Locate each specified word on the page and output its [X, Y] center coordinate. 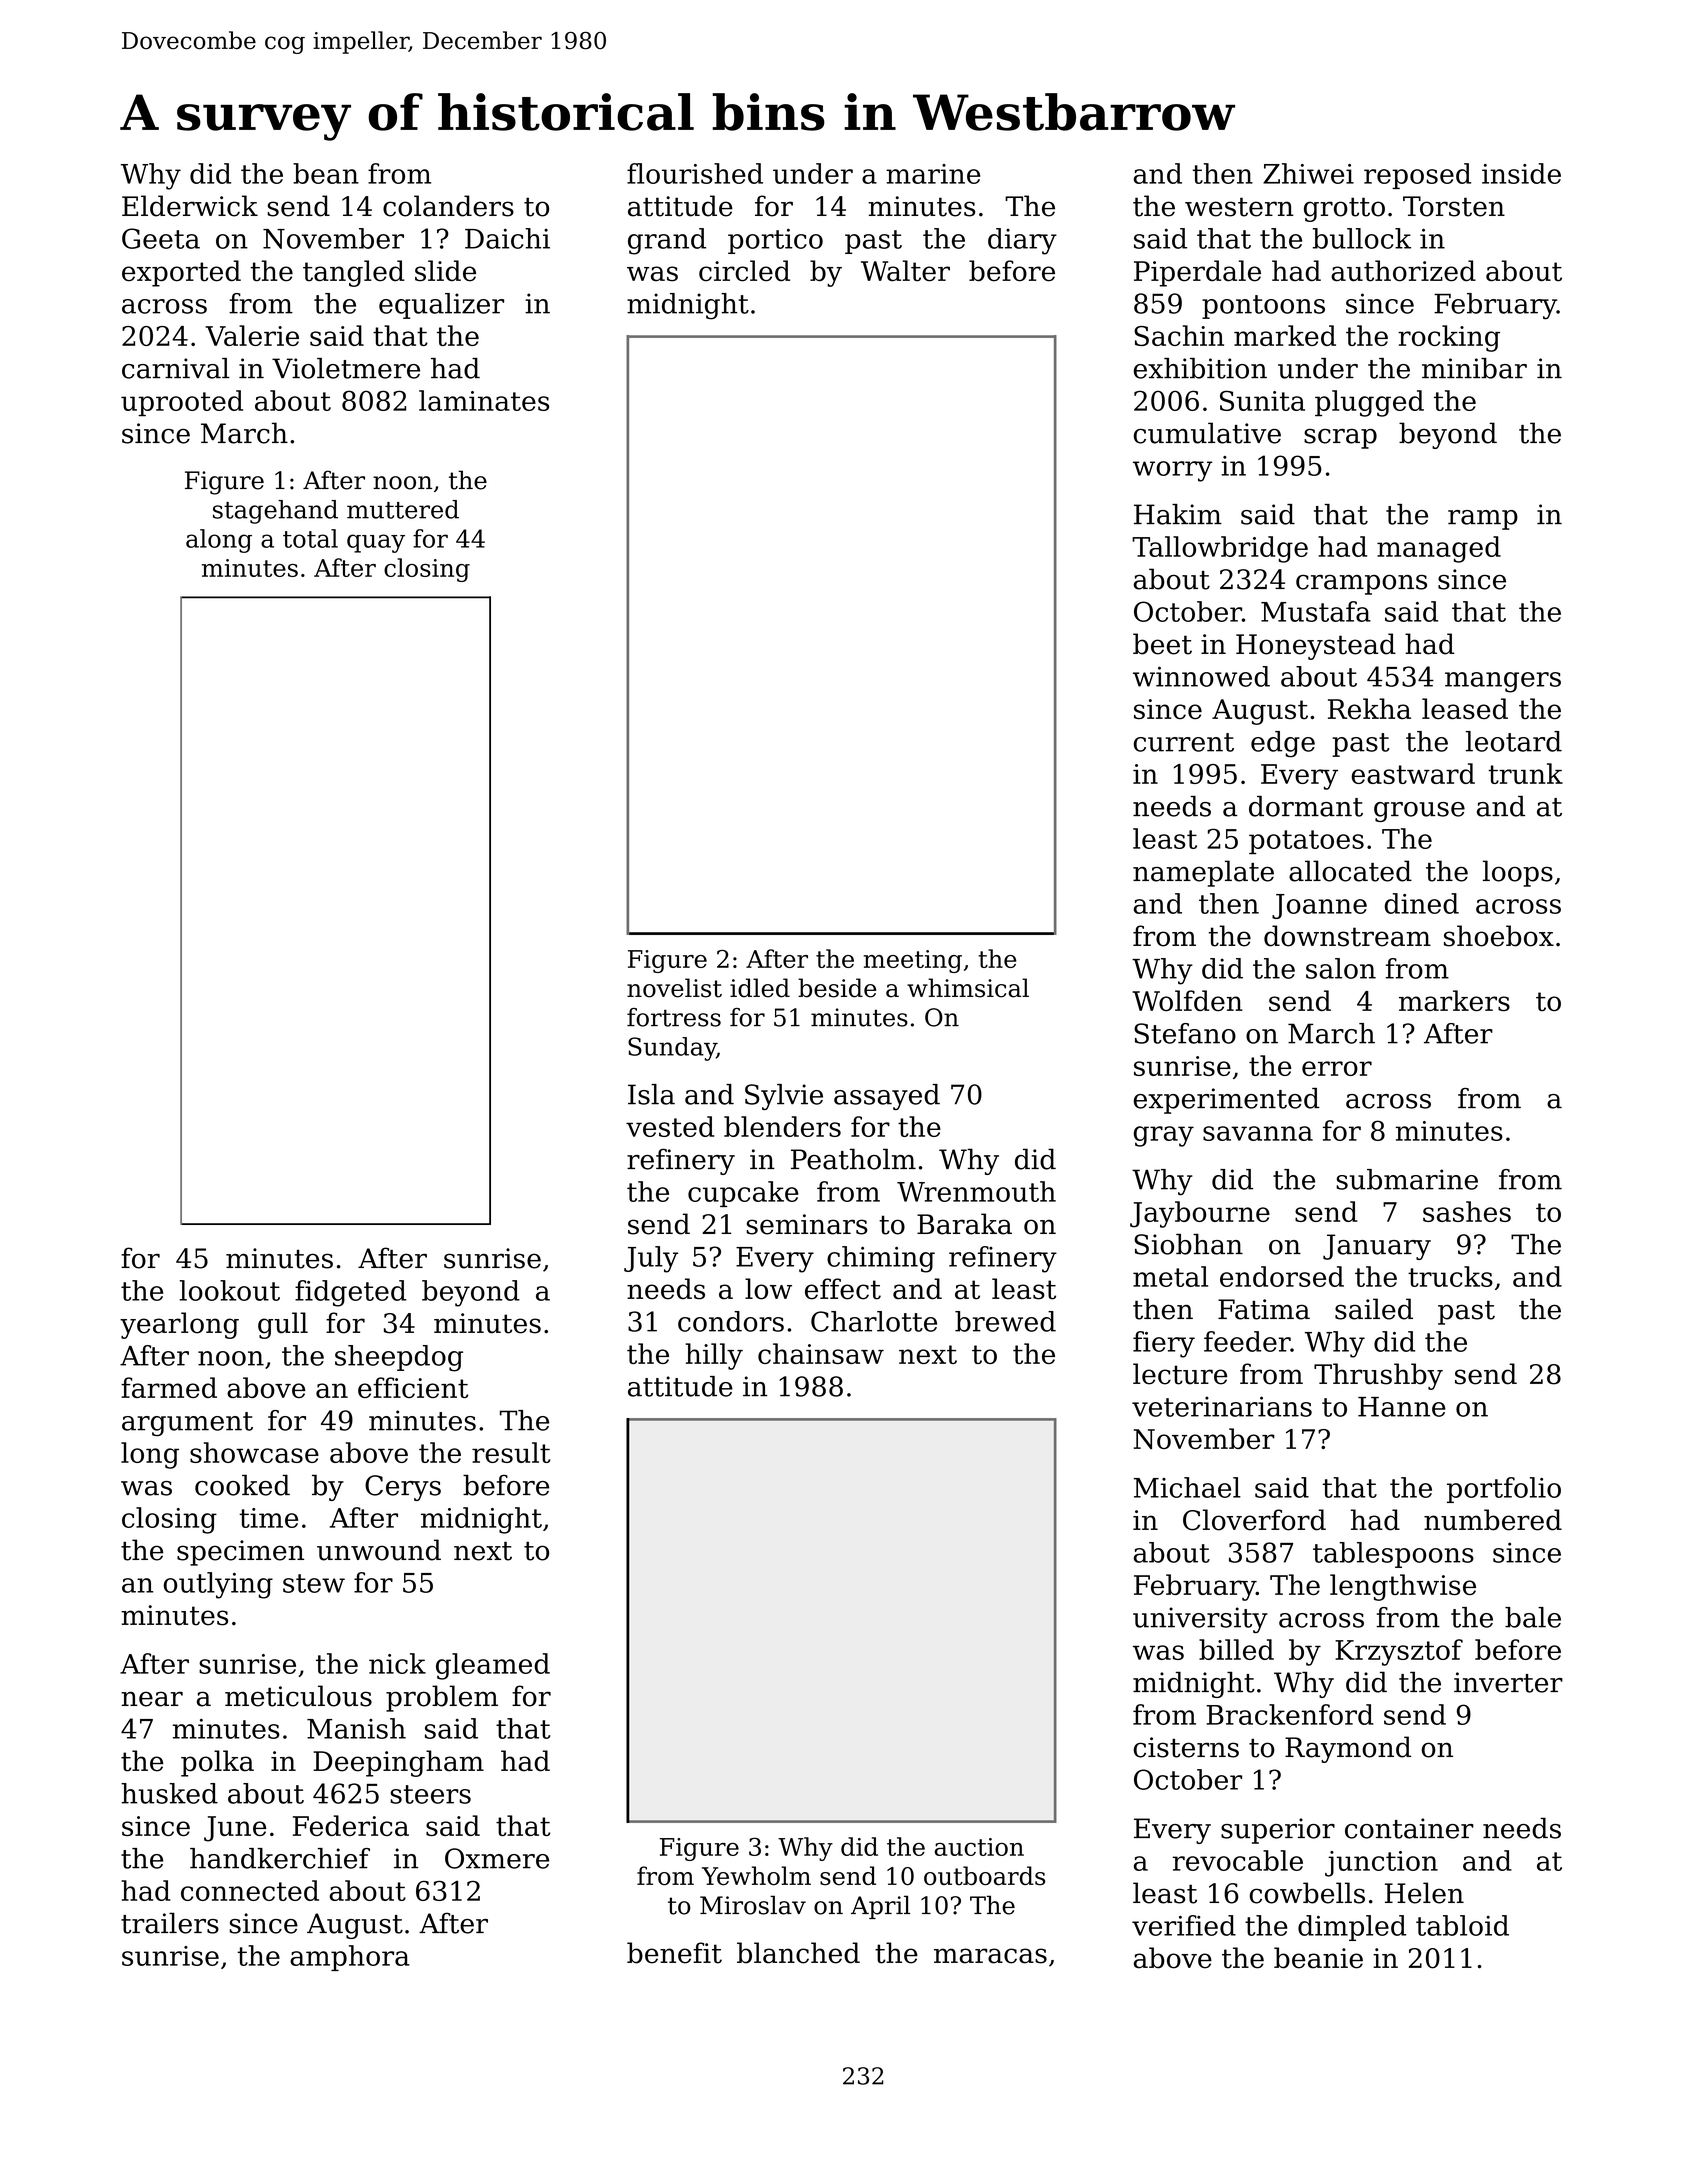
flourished [695, 173]
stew [314, 1583]
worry [1172, 471]
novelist [674, 988]
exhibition [1200, 368]
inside [1521, 173]
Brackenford [1290, 1714]
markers [1454, 1000]
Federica [351, 1825]
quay [376, 543]
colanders [448, 206]
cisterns [1186, 1747]
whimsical [968, 988]
